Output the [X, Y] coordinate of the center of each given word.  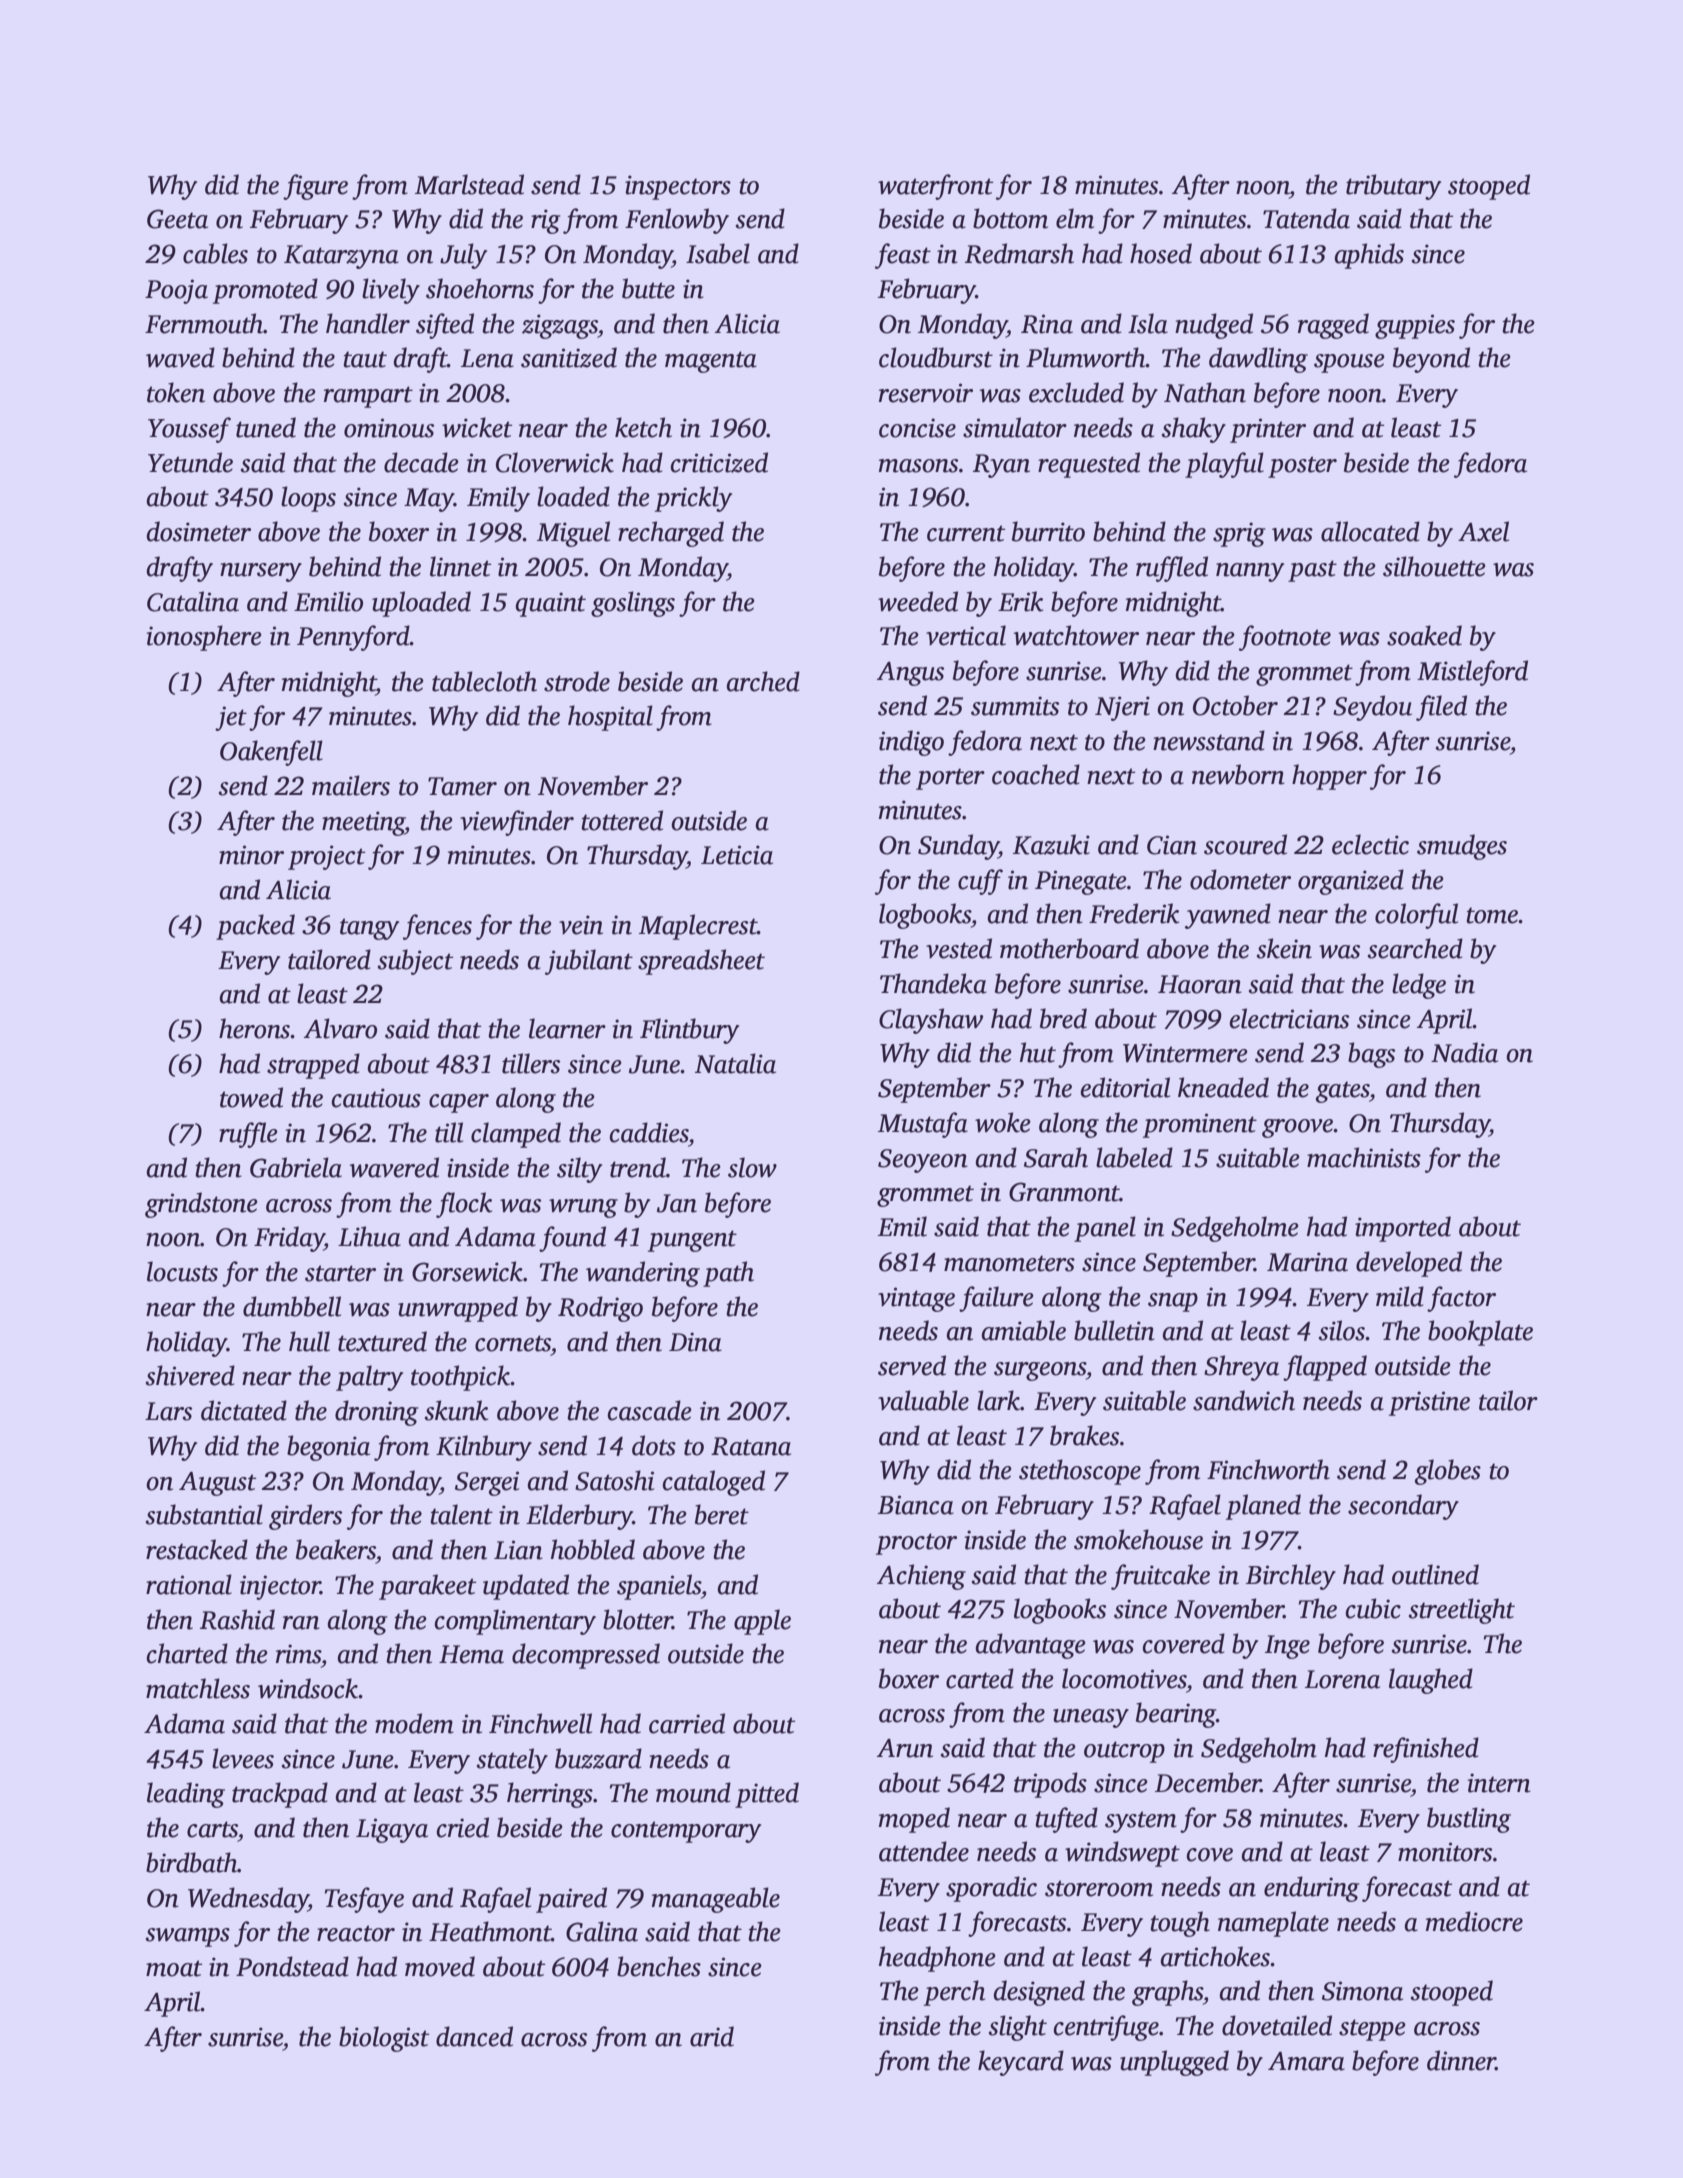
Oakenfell [271, 753]
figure [315, 187]
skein [1284, 948]
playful [1224, 465]
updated [526, 1587]
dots [654, 1445]
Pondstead [292, 1966]
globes [1448, 1472]
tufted [1066, 1820]
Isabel [718, 253]
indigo [911, 743]
